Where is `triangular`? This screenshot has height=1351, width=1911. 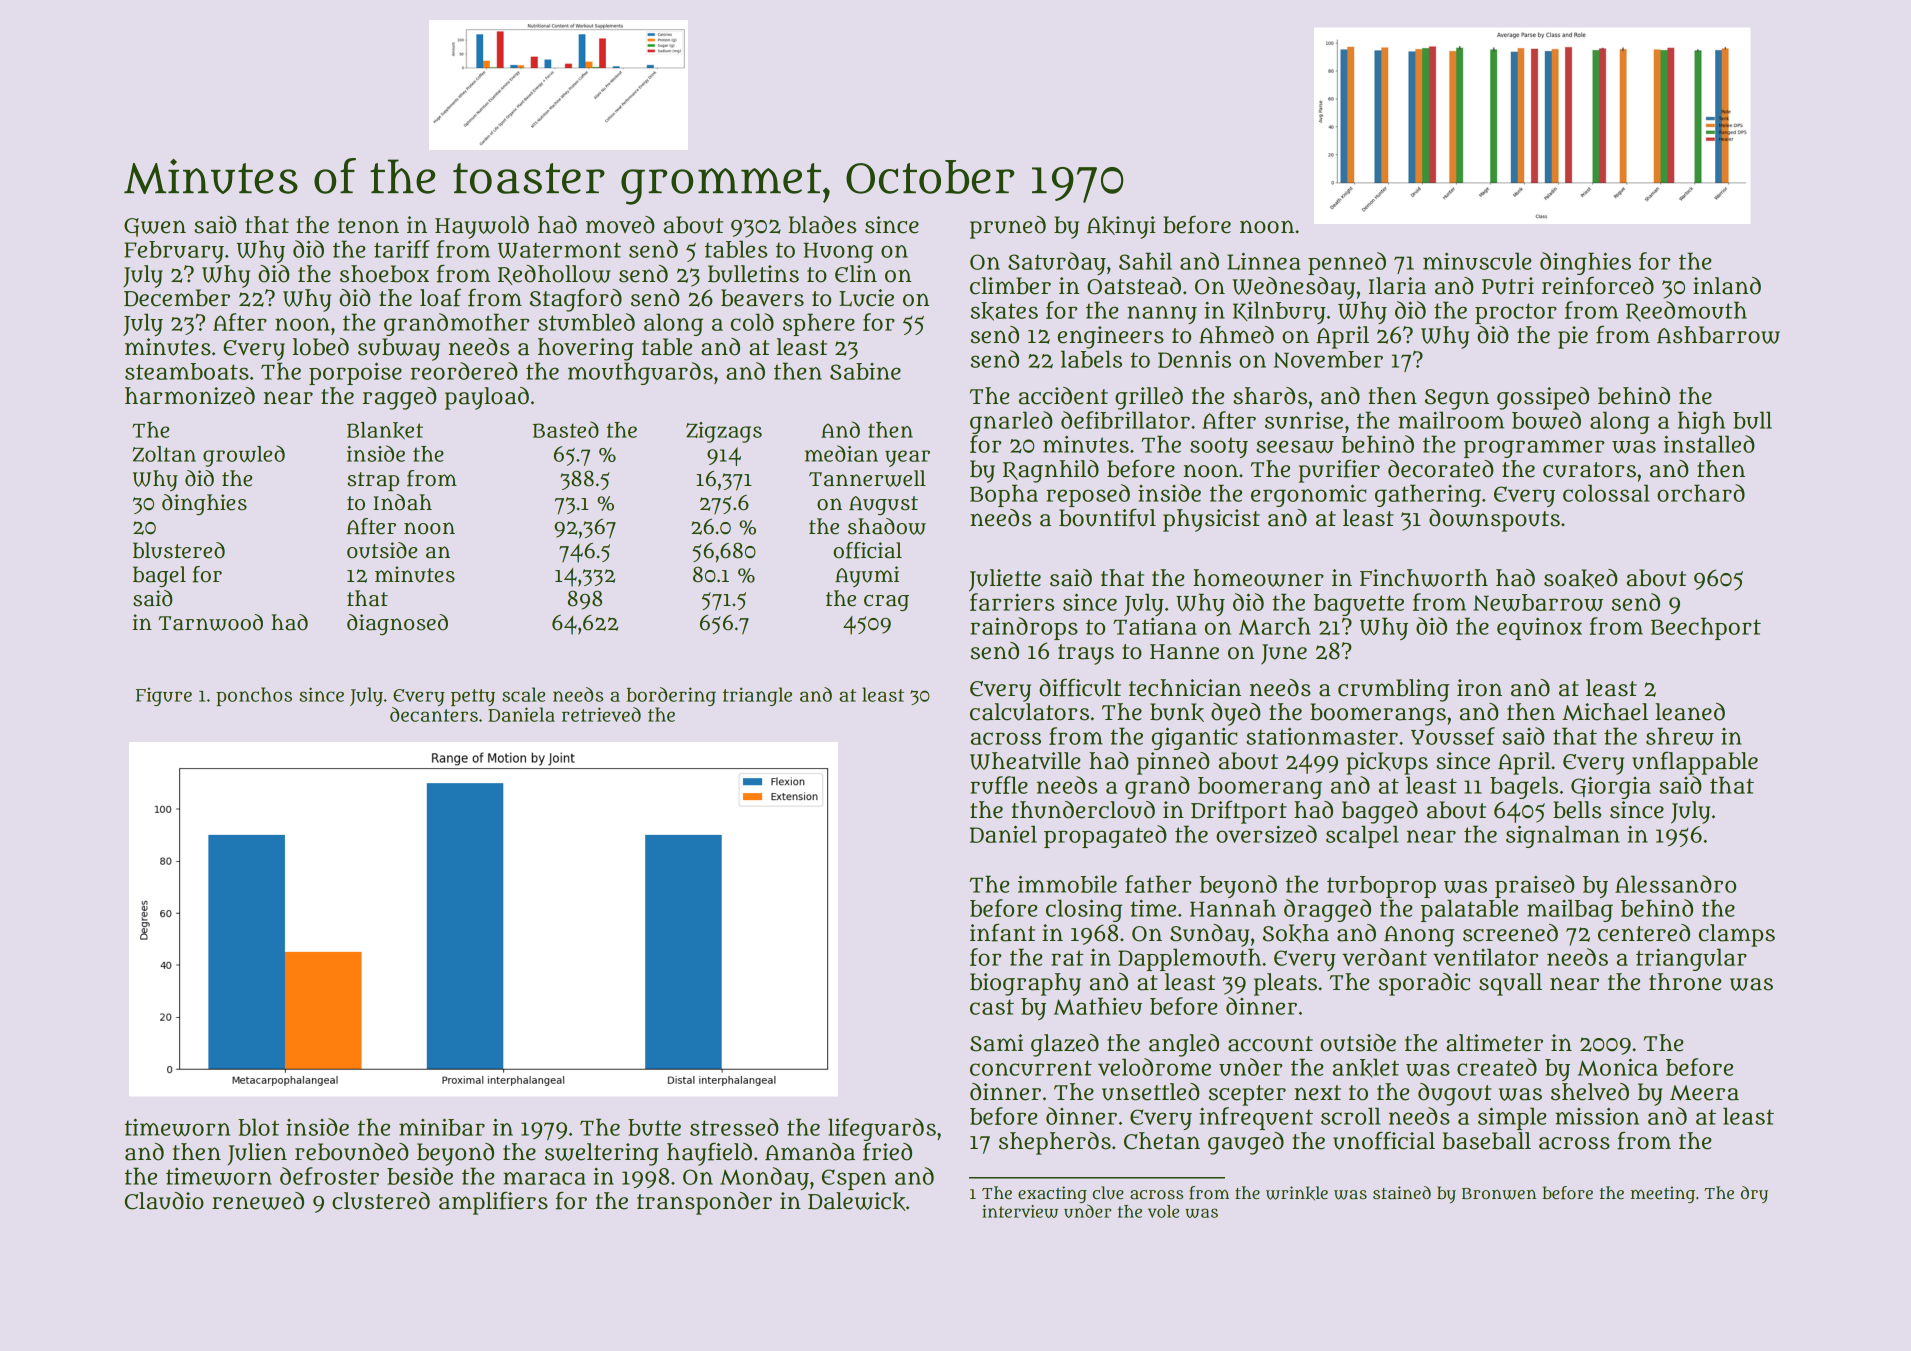
triangular is located at coordinates (1691, 959).
